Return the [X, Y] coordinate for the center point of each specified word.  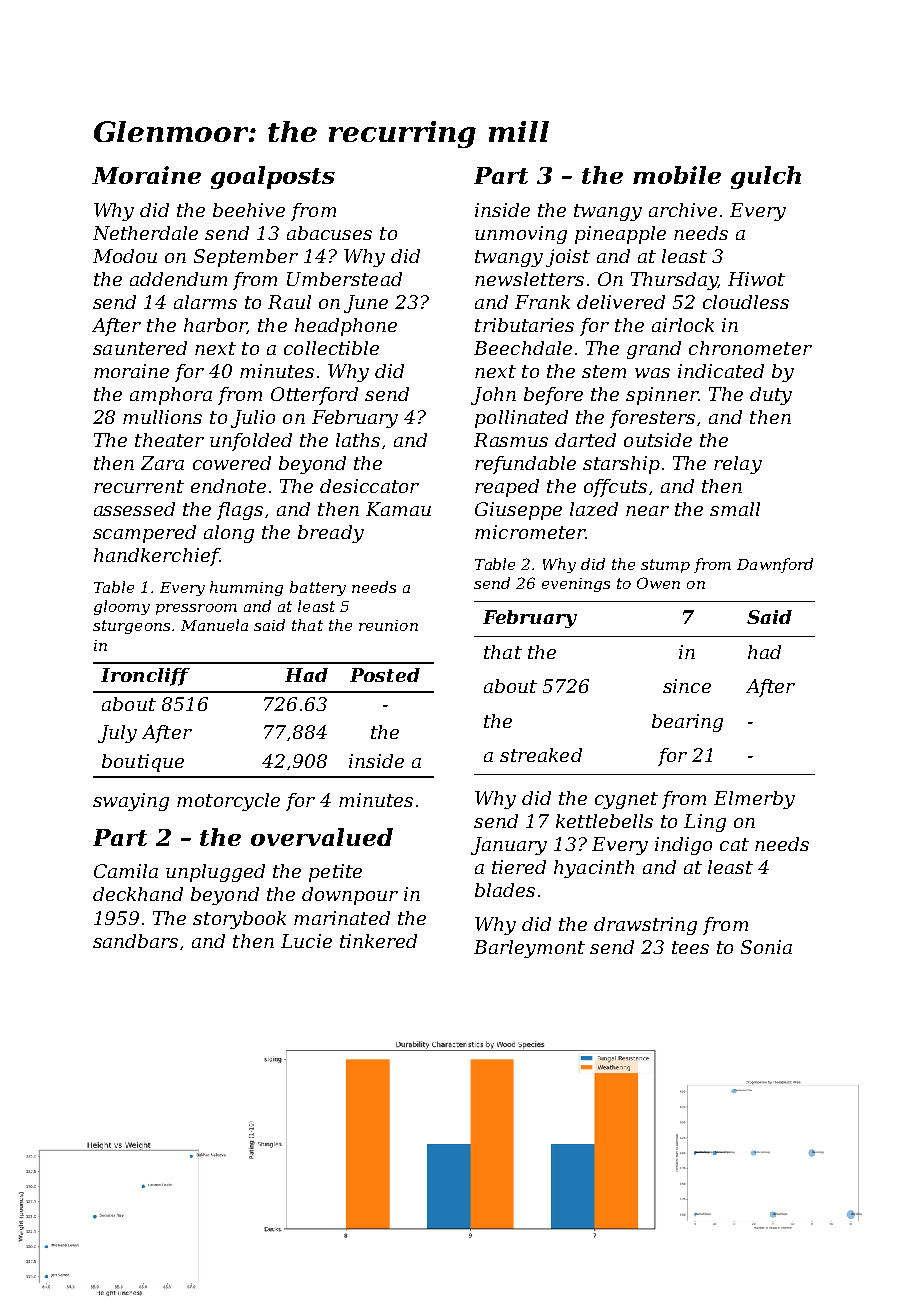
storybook [239, 920]
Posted [385, 675]
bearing [687, 723]
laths [358, 440]
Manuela [214, 625]
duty [771, 396]
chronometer [750, 348]
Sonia [766, 947]
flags [240, 511]
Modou [125, 256]
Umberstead [344, 279]
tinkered [378, 941]
